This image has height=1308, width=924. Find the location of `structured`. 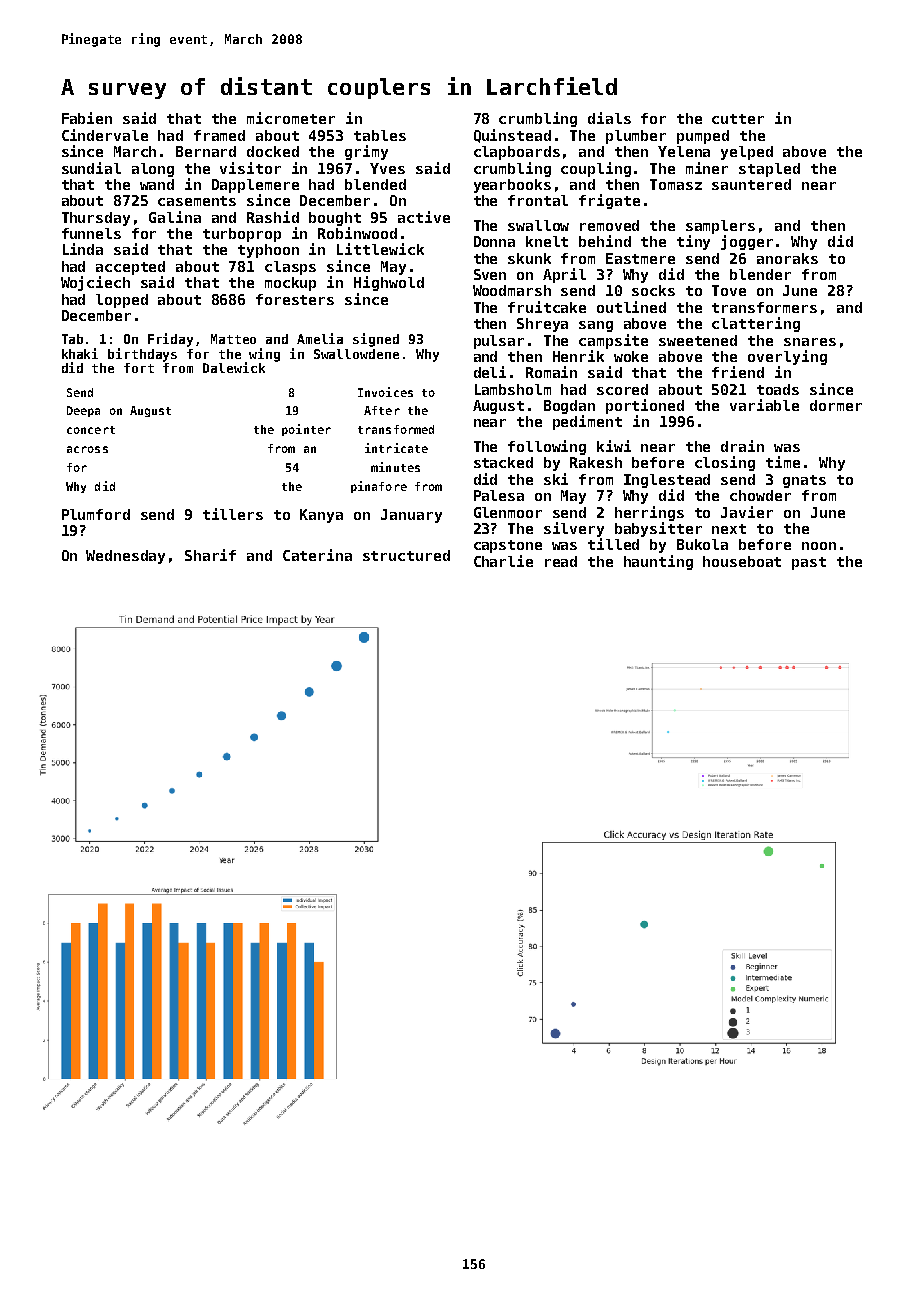

structured is located at coordinates (406, 555).
